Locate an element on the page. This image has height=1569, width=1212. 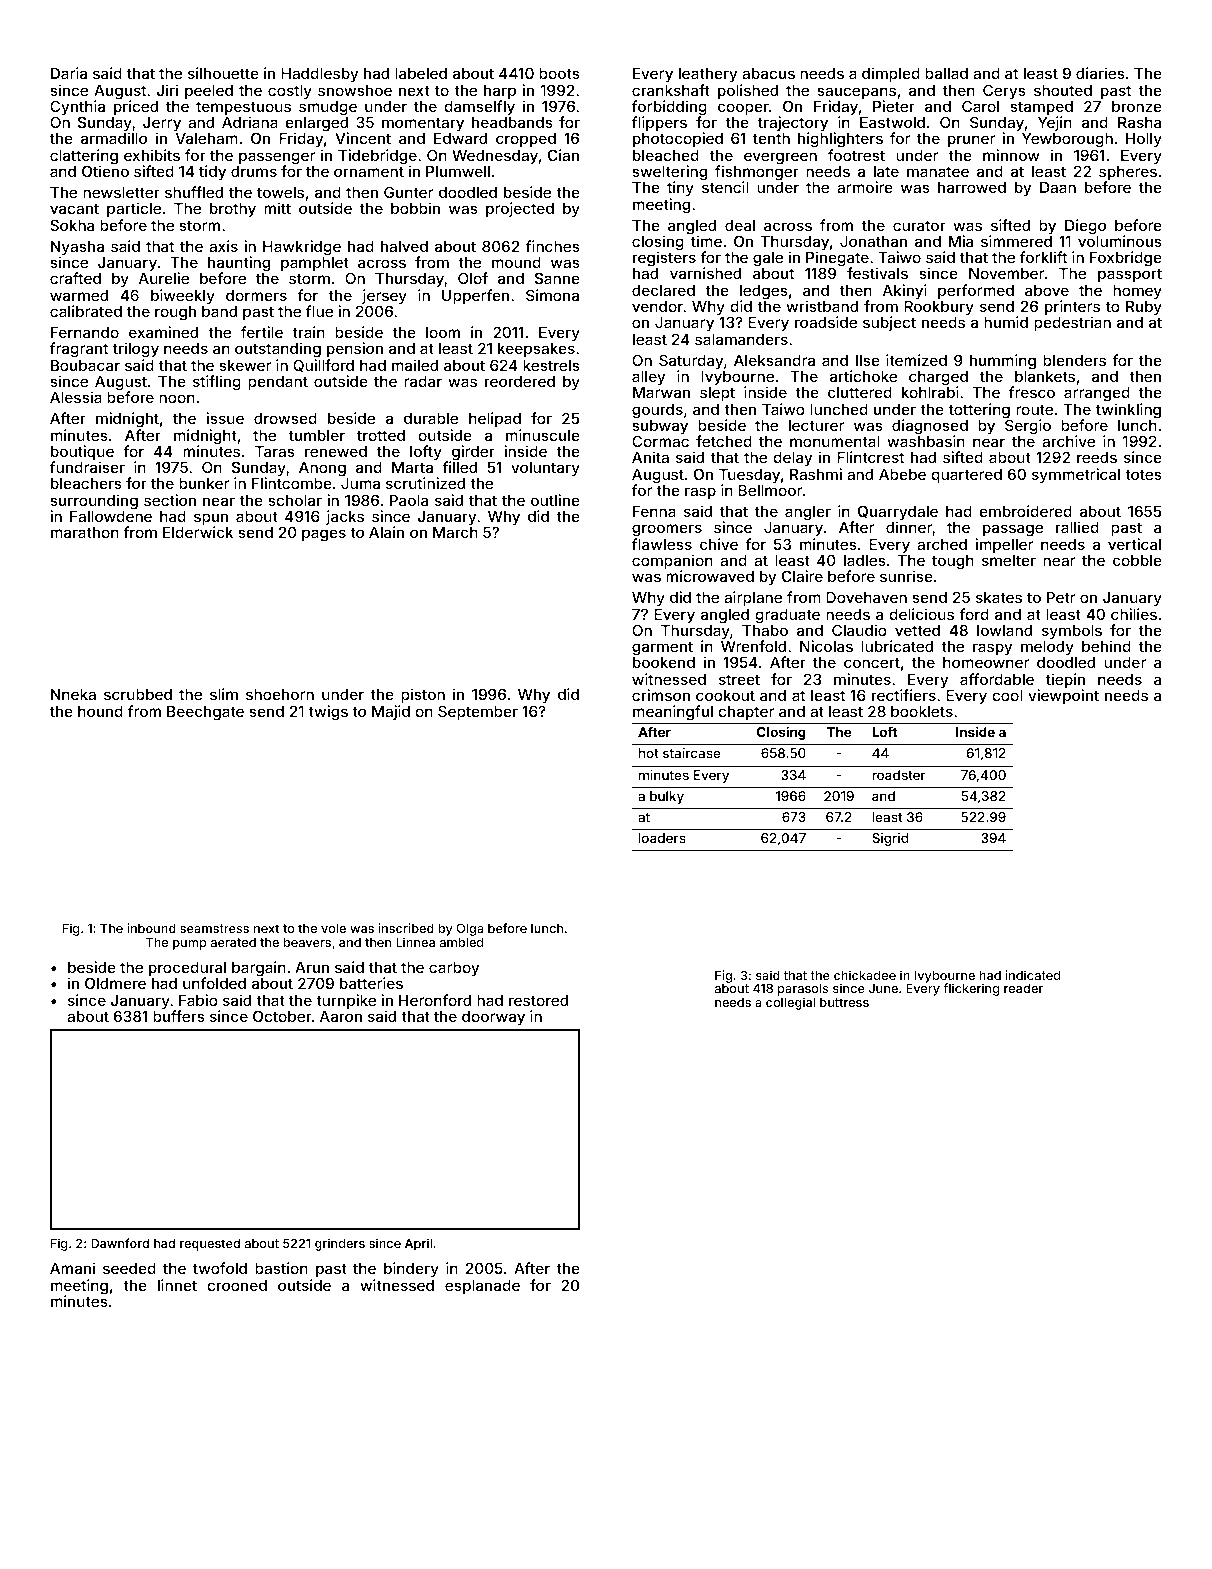
booklets is located at coordinates (922, 711).
